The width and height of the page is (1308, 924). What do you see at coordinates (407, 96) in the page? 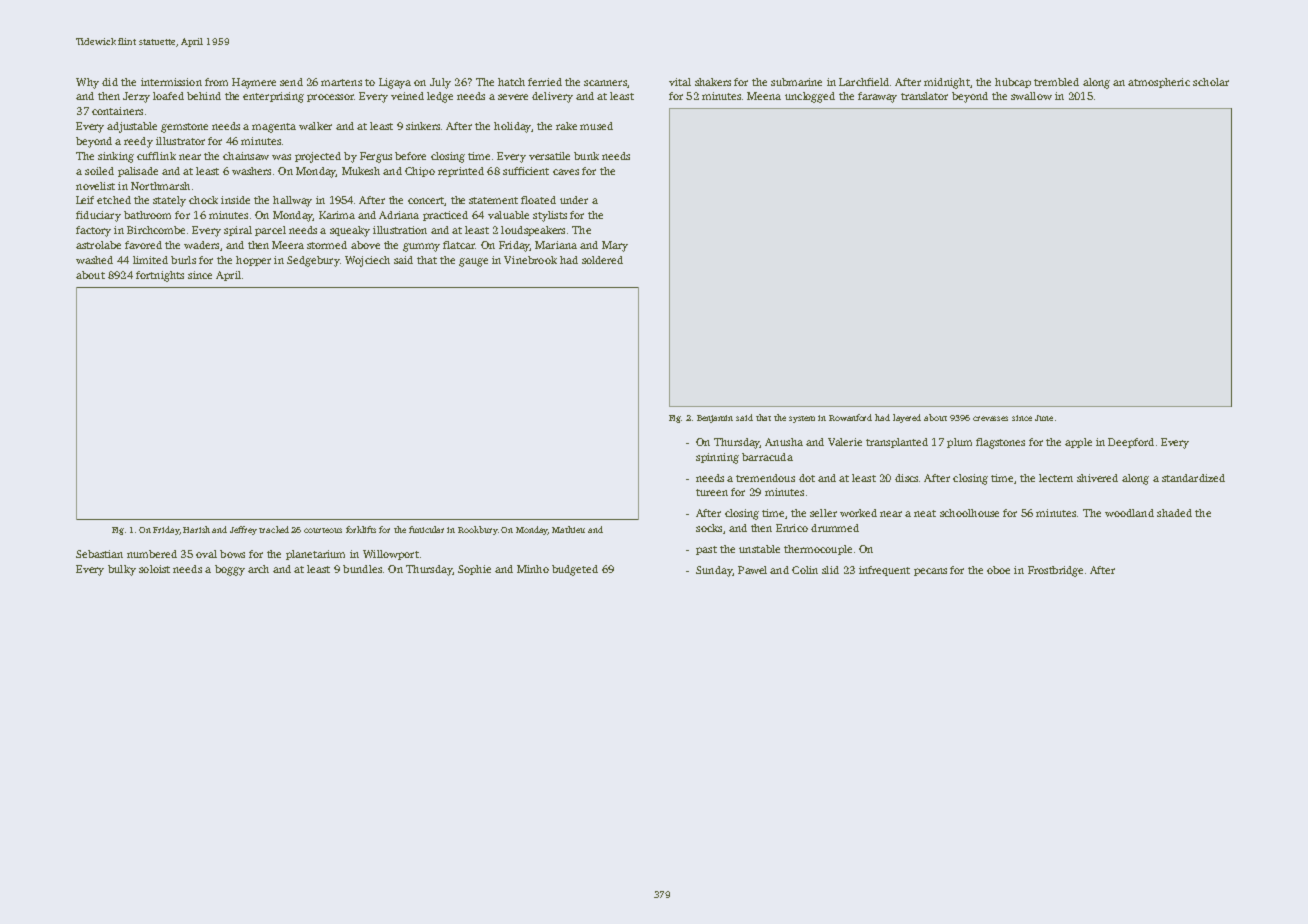
I see `veined` at bounding box center [407, 96].
